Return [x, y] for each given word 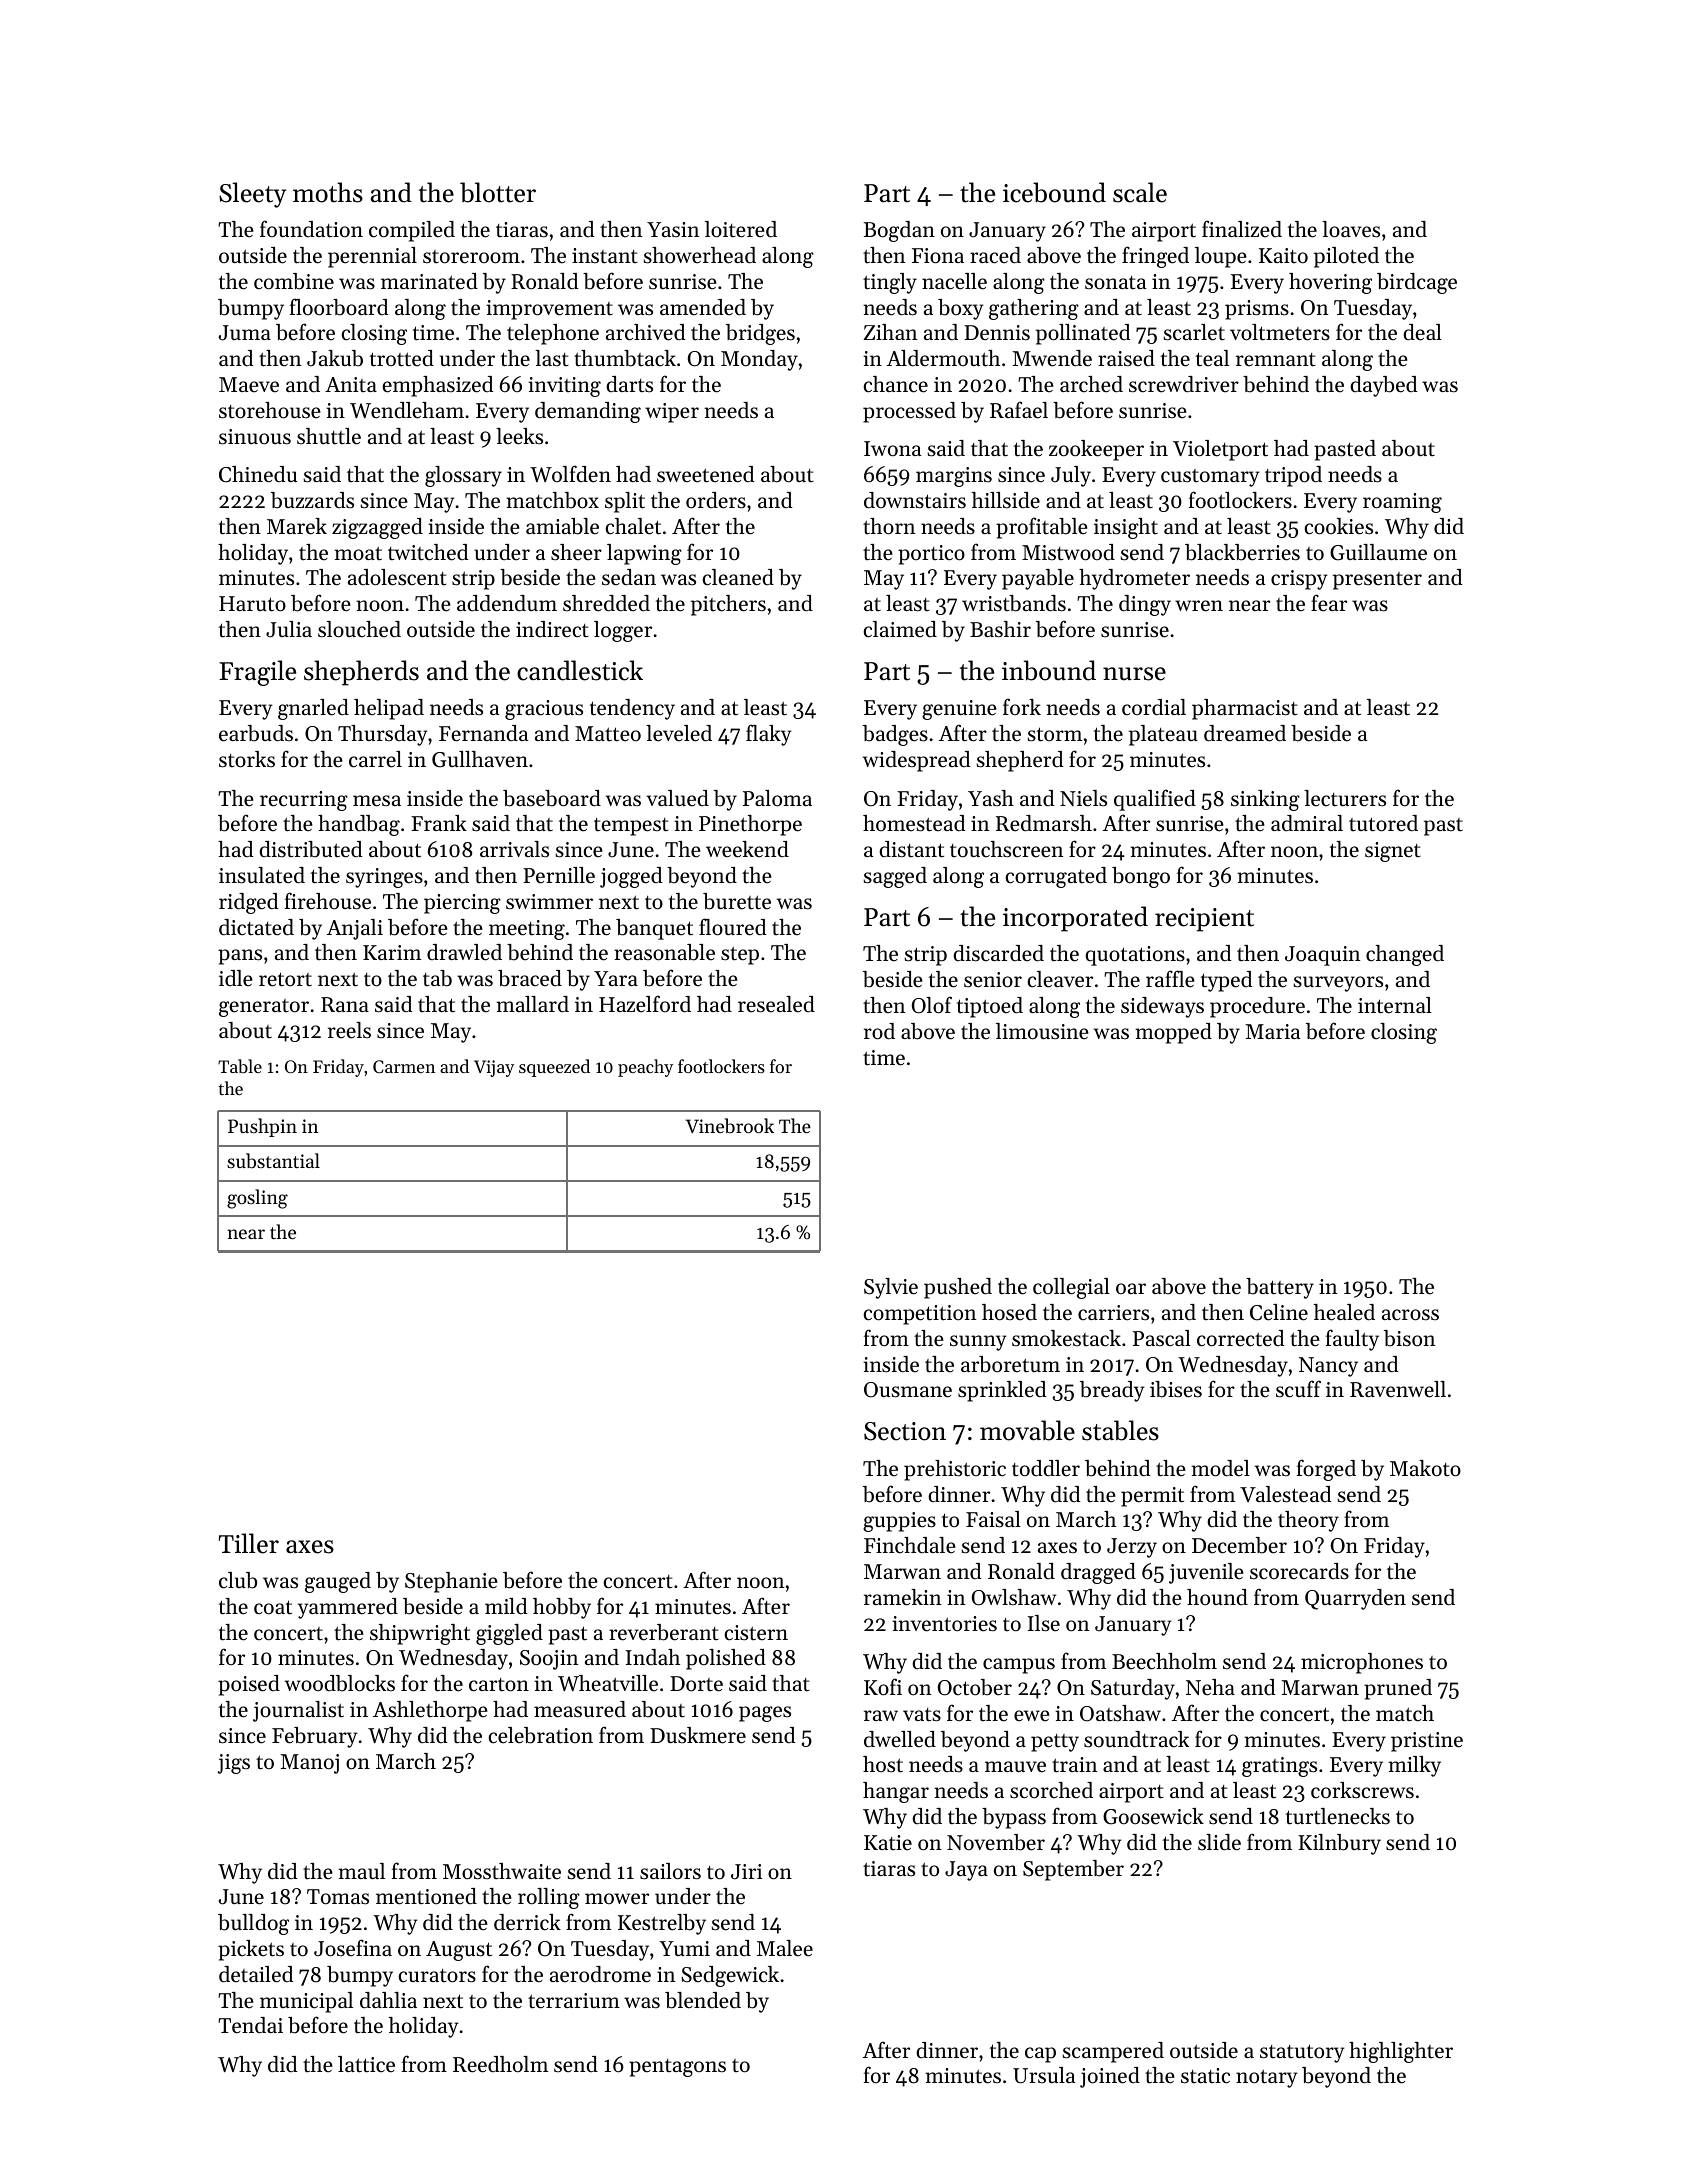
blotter [498, 192]
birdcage [1417, 283]
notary [1266, 2078]
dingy [1145, 605]
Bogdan [899, 231]
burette [737, 901]
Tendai [250, 2025]
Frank [439, 823]
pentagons [677, 2068]
